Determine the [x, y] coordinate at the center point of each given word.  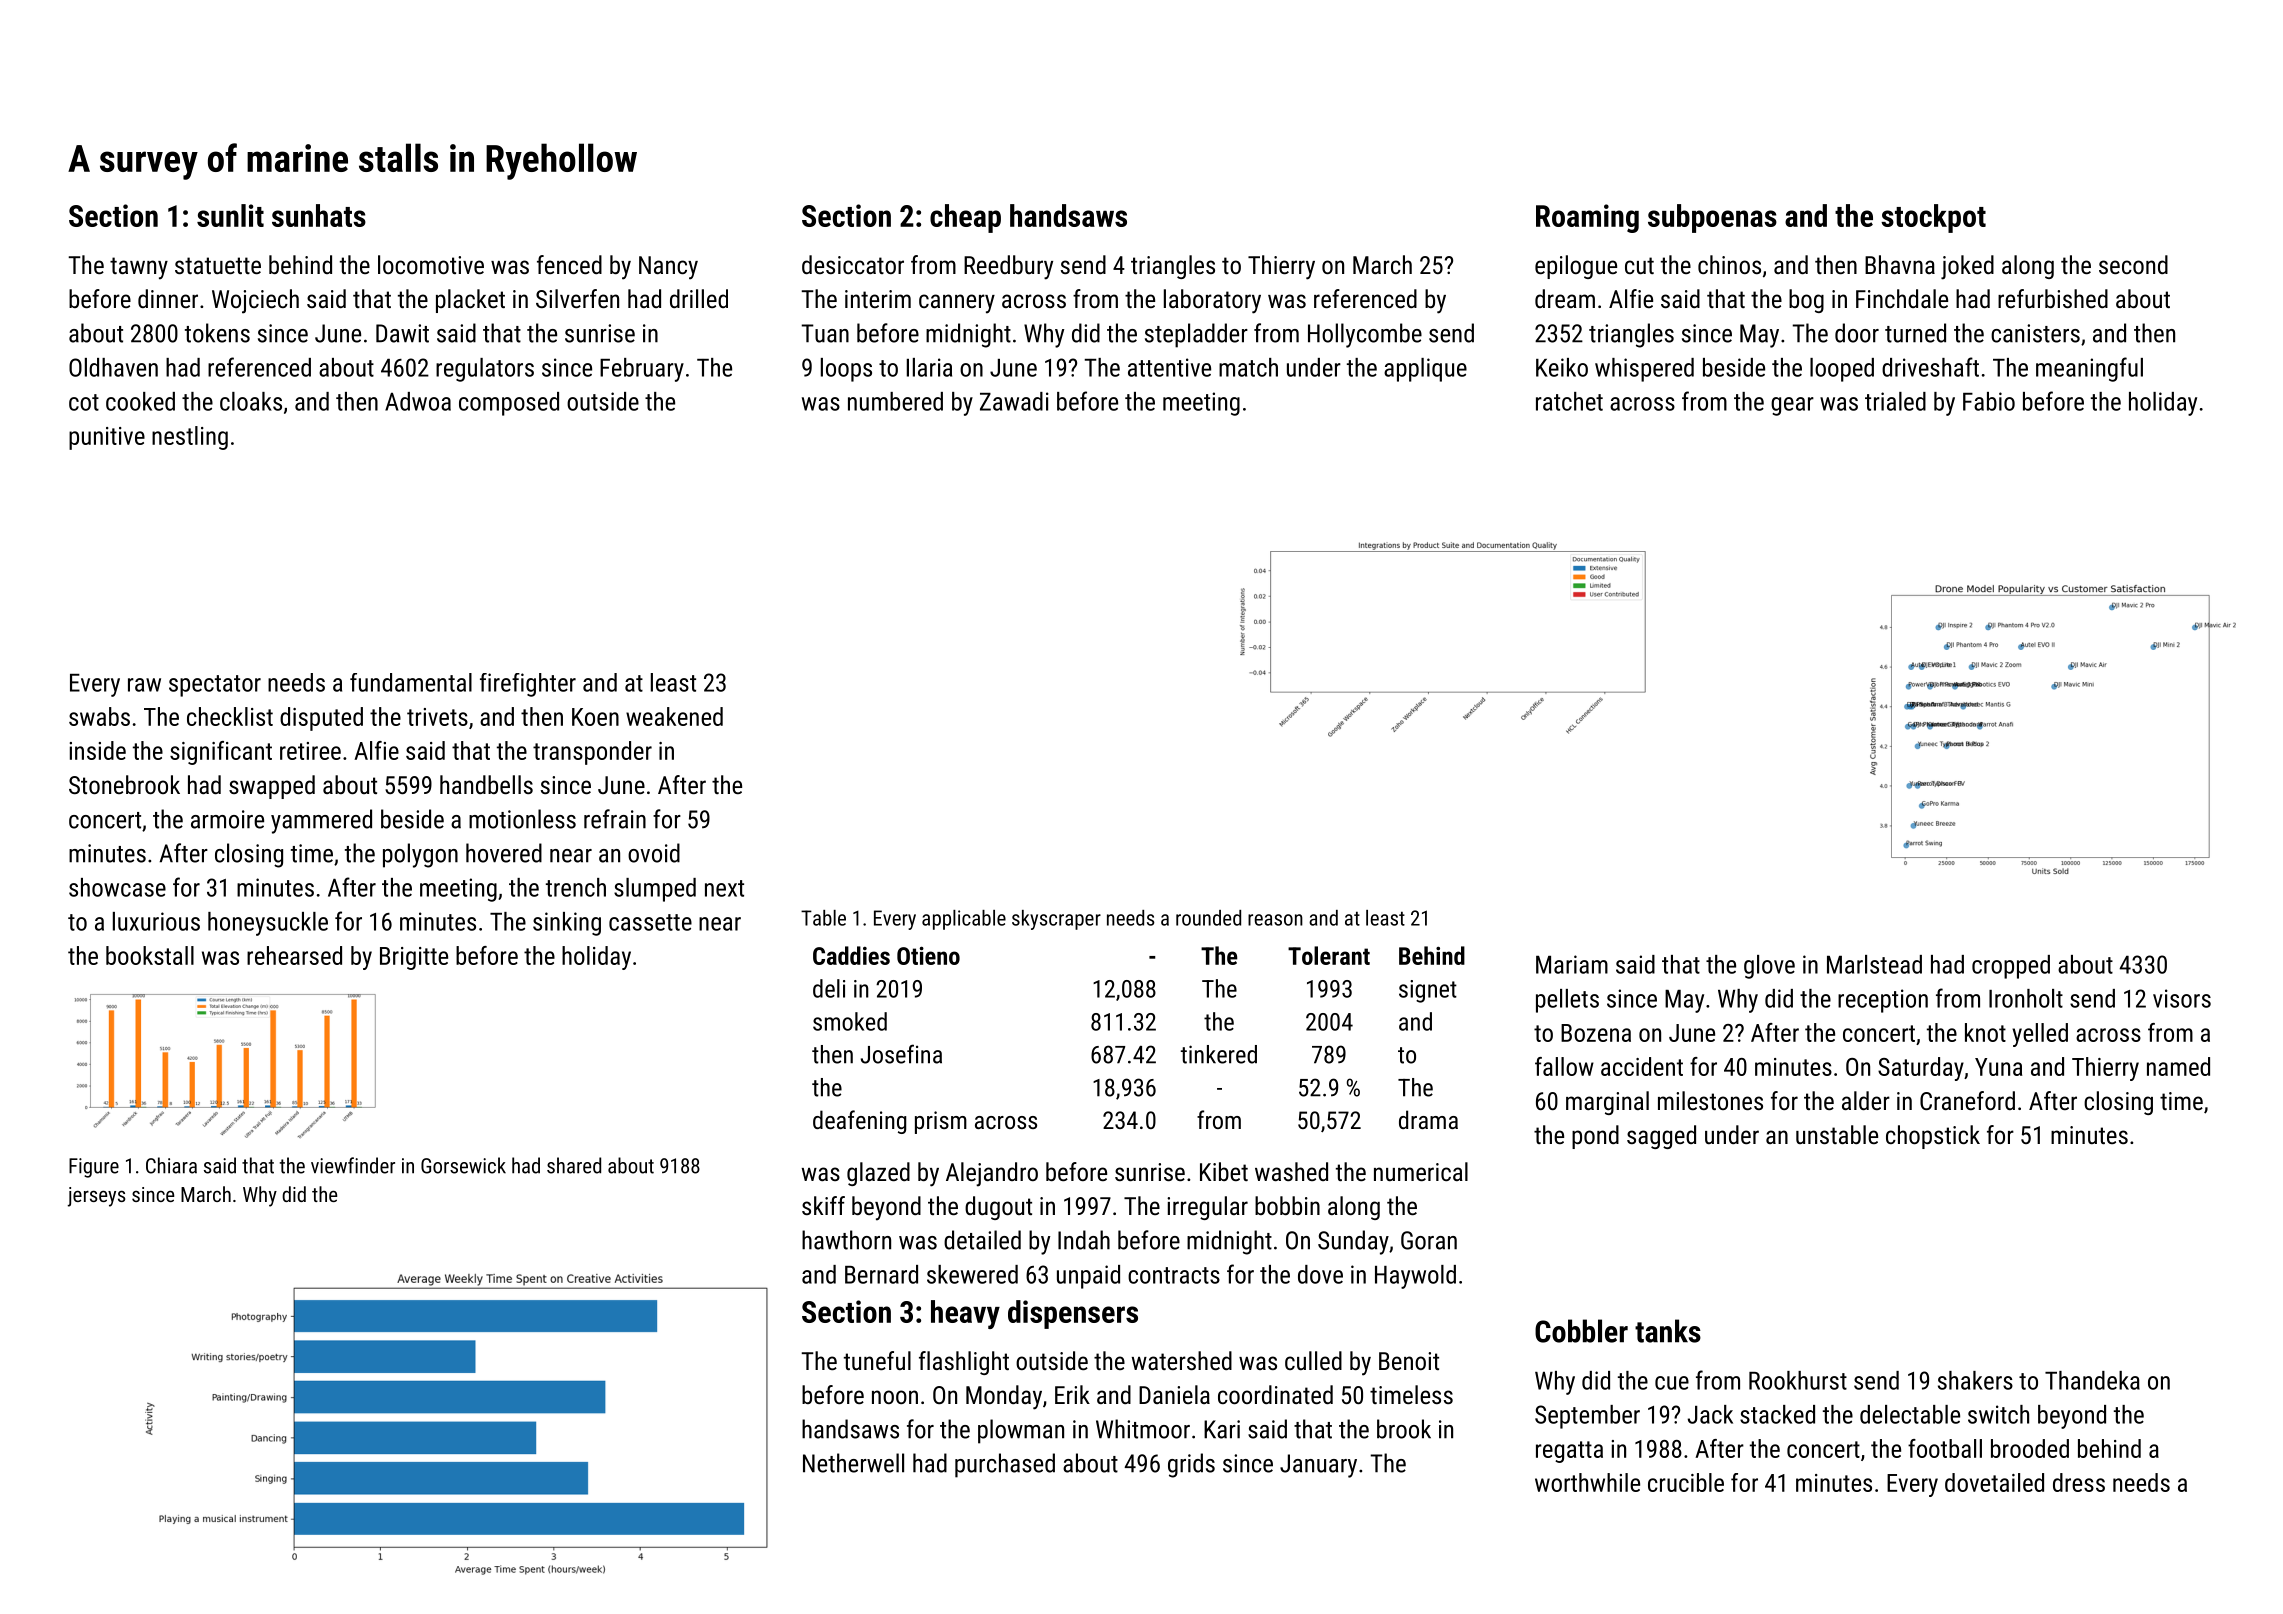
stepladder [1196, 335]
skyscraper [1056, 920]
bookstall [150, 955]
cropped [2011, 967]
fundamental [411, 682]
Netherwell [853, 1463]
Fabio [1989, 401]
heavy [965, 1314]
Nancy [668, 268]
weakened [674, 716]
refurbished [2053, 298]
